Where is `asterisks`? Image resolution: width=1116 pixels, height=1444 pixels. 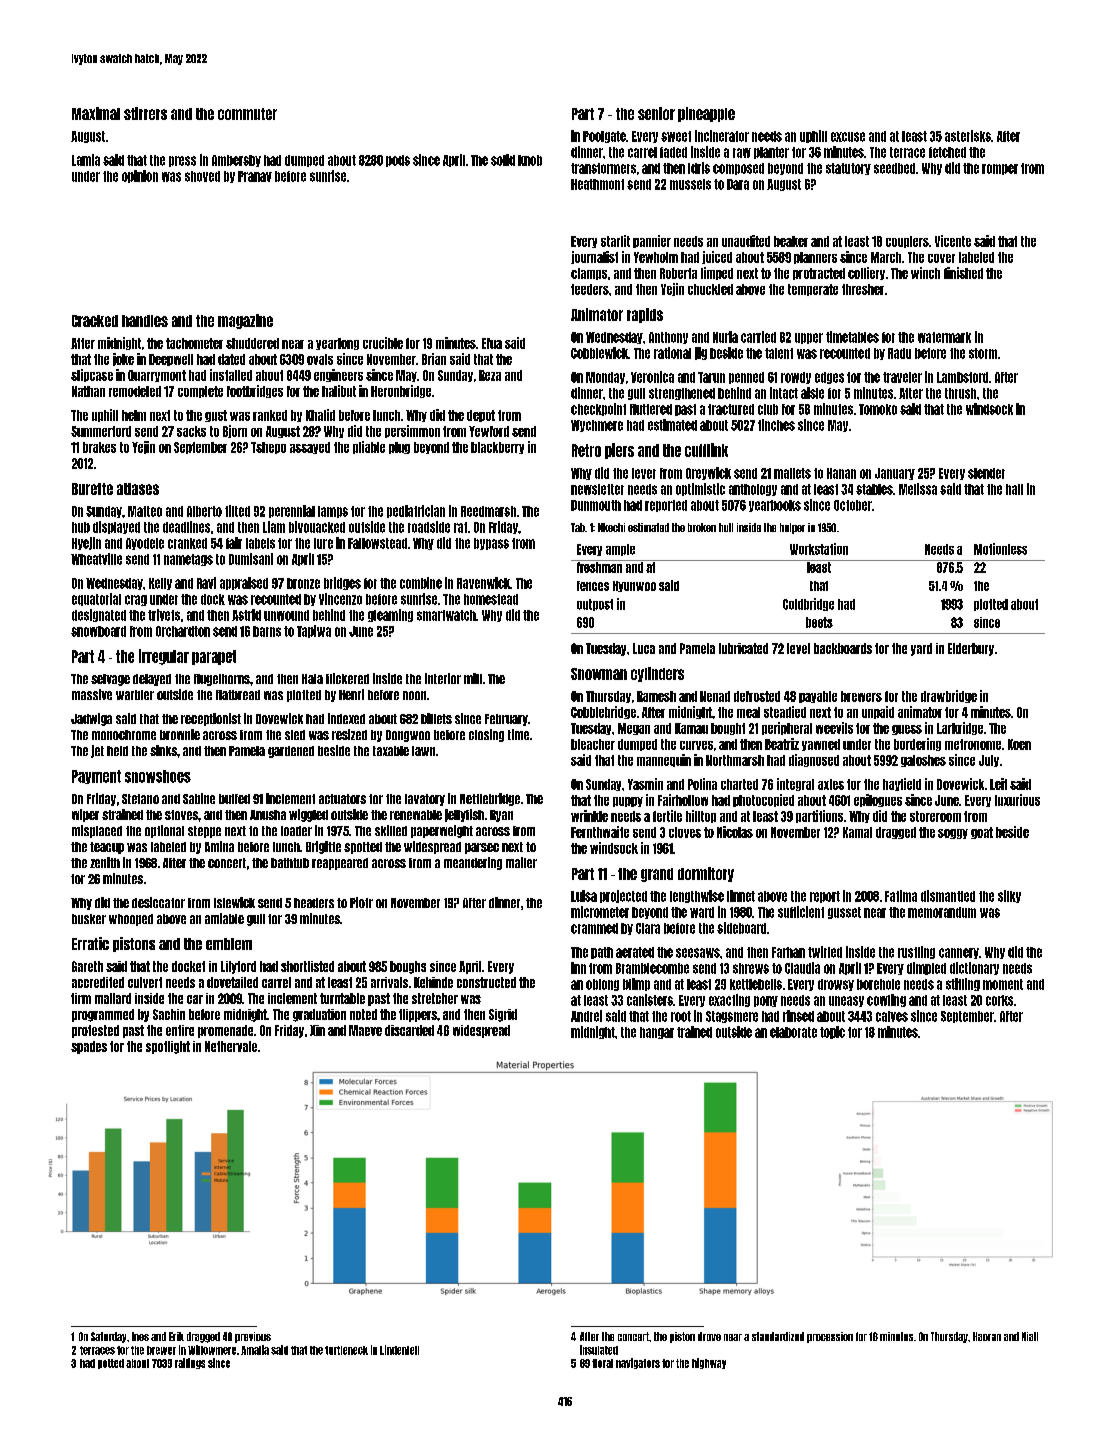 asterisks is located at coordinates (968, 136).
